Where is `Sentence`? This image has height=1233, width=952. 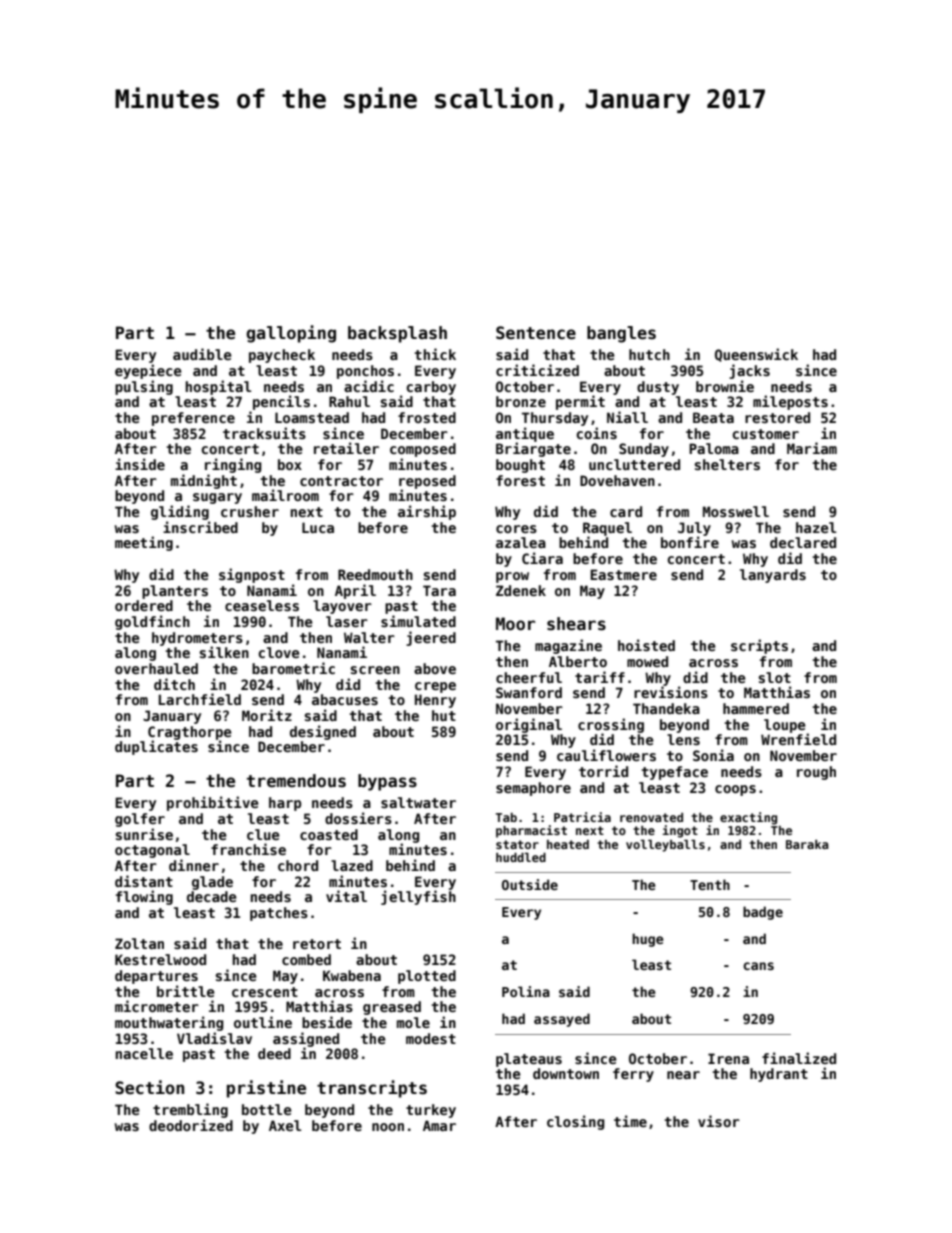
Sentence is located at coordinates (536, 333).
